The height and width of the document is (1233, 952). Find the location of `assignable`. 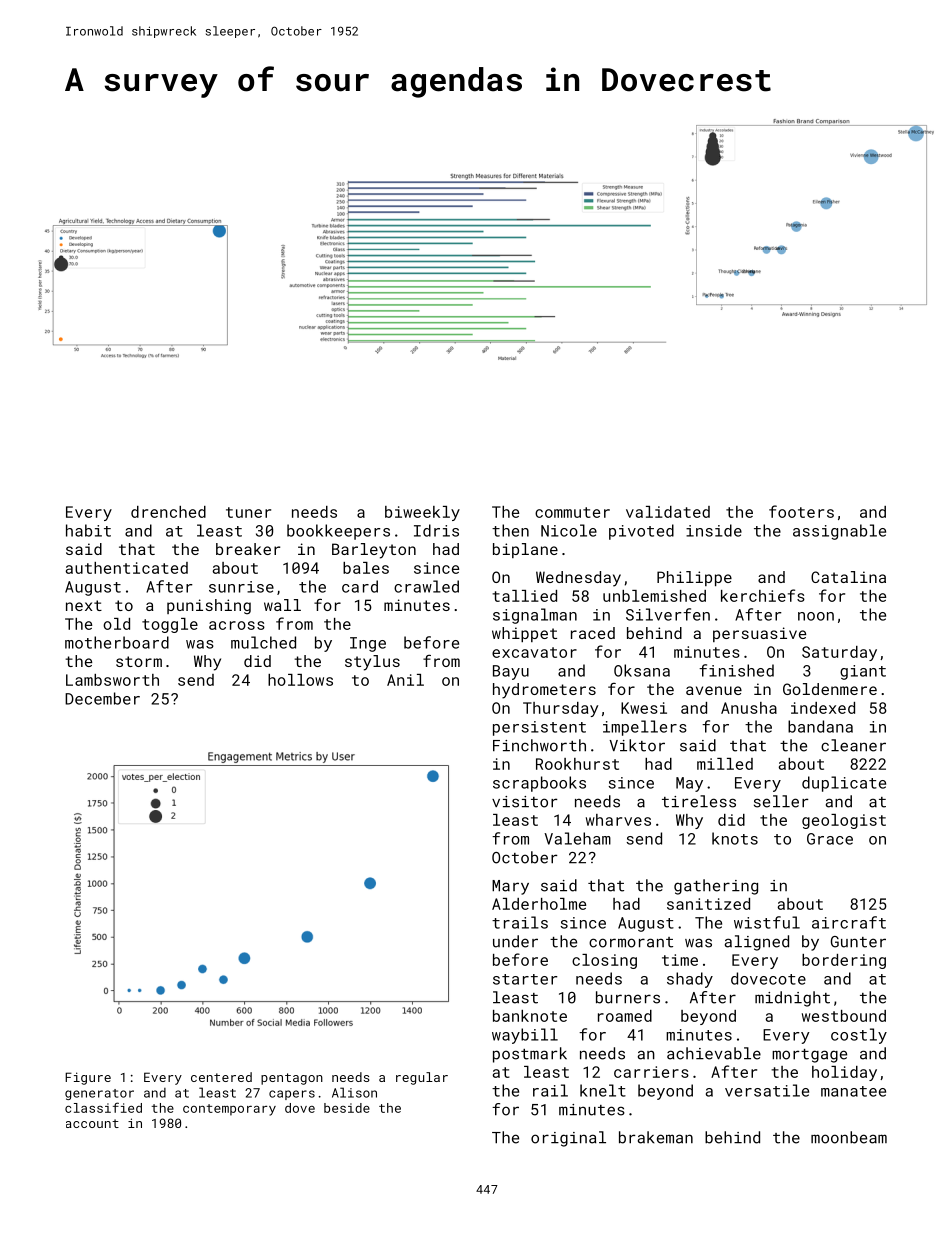

assignable is located at coordinates (839, 532).
